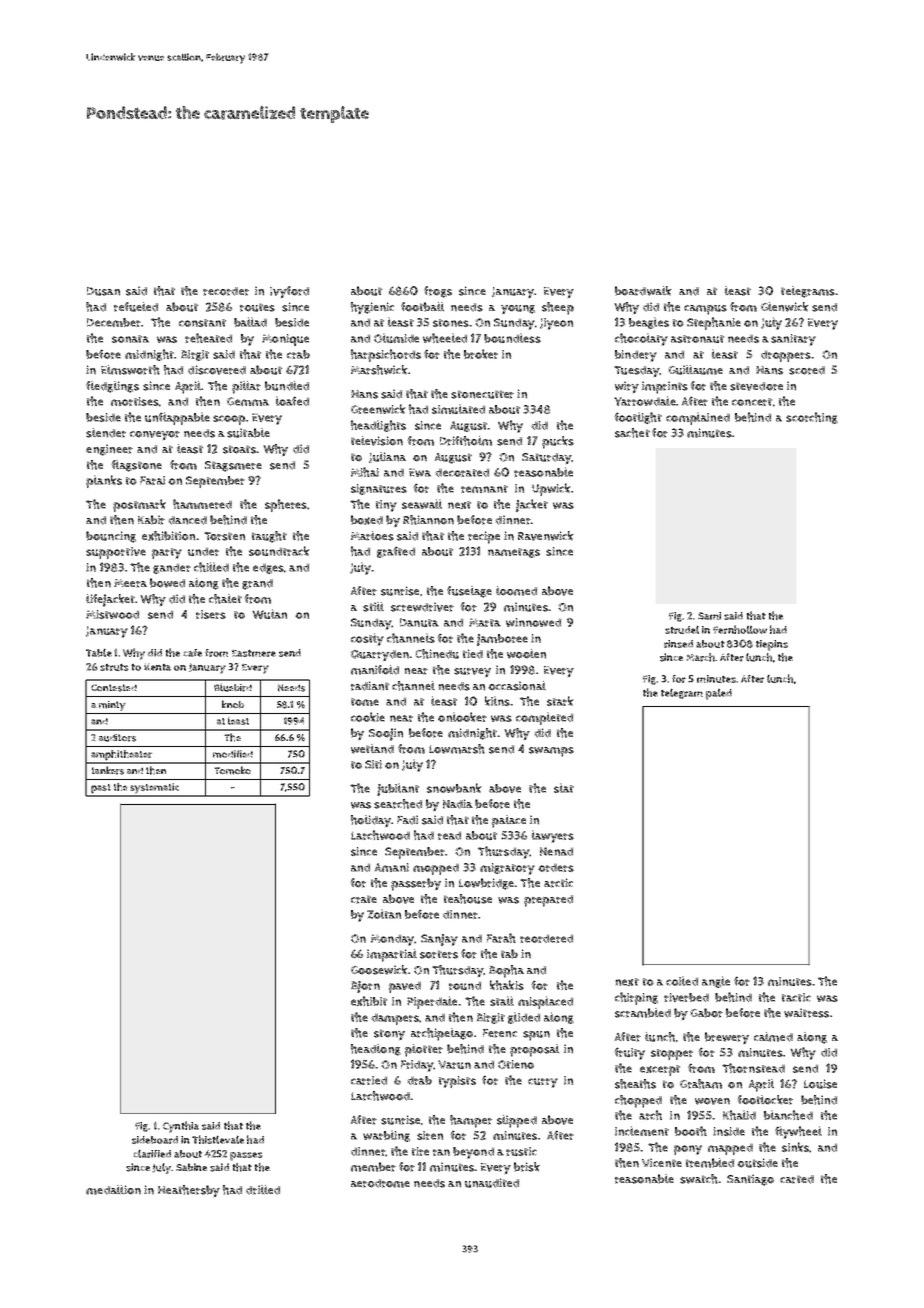  What do you see at coordinates (678, 644) in the screenshot?
I see `rinsed` at bounding box center [678, 644].
